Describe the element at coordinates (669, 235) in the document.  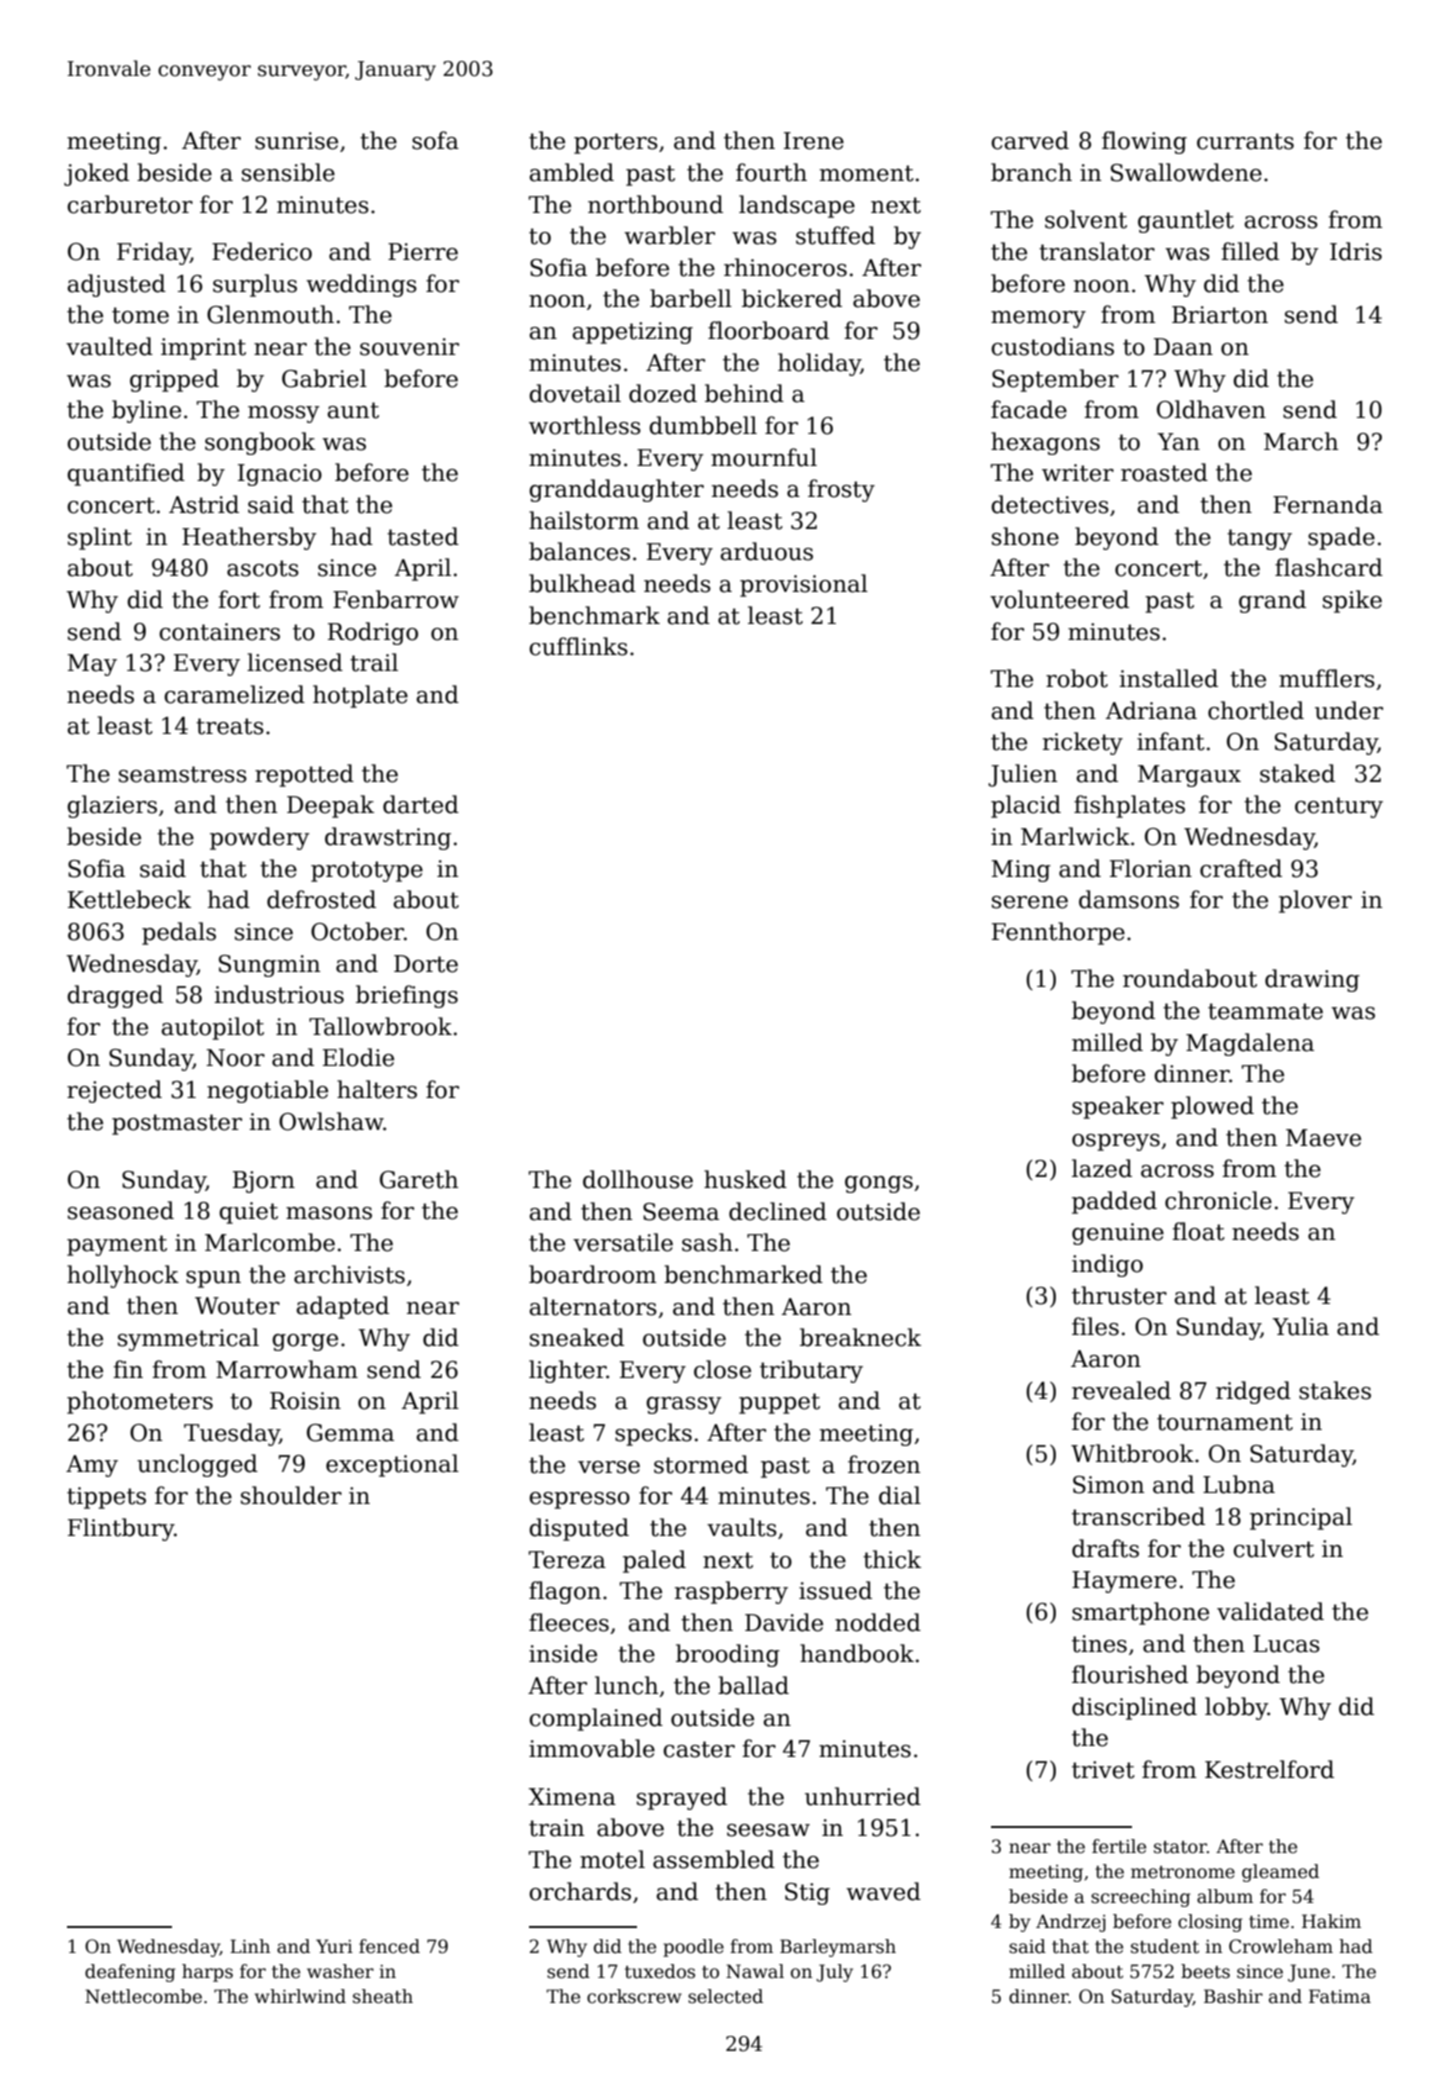
I see `warbler` at that location.
